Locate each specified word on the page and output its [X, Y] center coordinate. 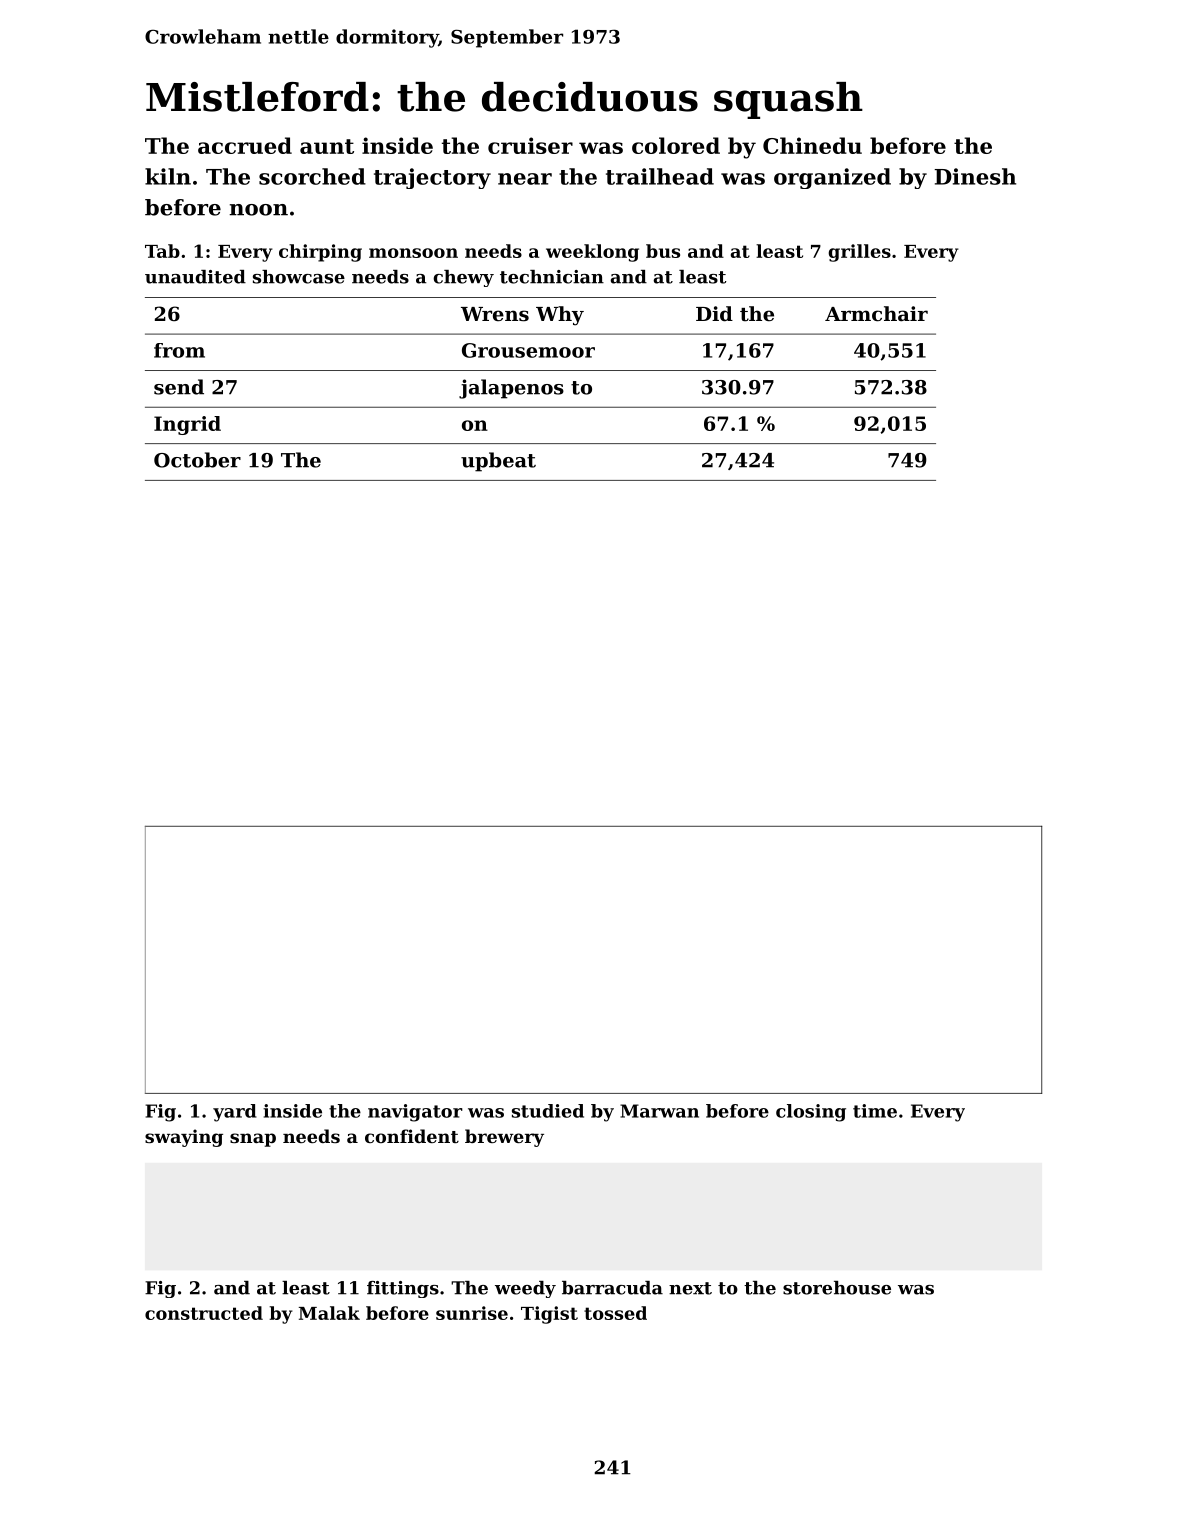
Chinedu [812, 145]
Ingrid [187, 425]
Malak [329, 1313]
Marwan [659, 1111]
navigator [415, 1113]
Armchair [876, 314]
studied [548, 1111]
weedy [525, 1289]
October [197, 460]
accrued [245, 145]
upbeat [498, 462]
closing [811, 1113]
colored [676, 145]
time [875, 1111]
